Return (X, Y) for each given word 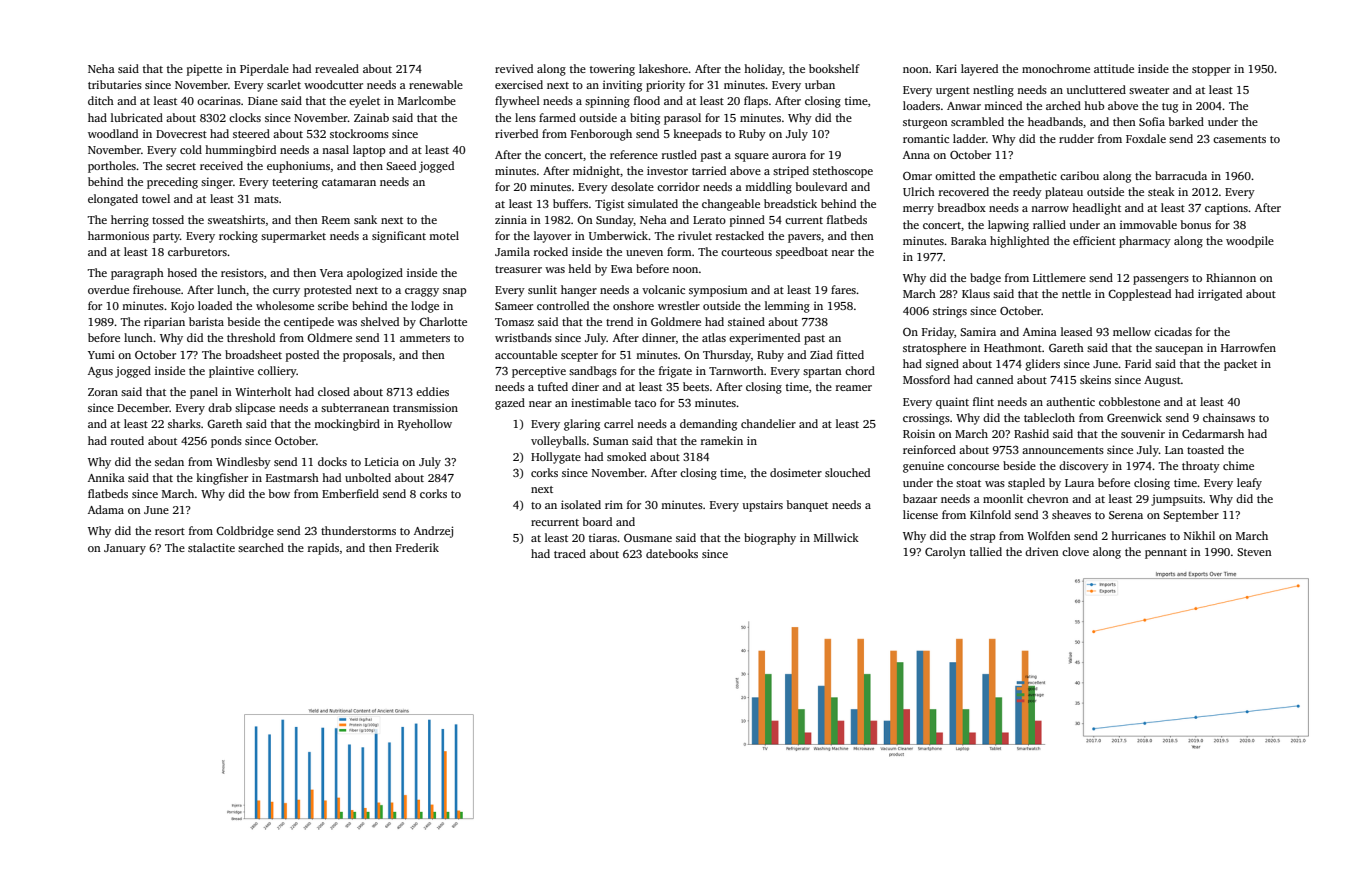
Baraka (969, 240)
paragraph (137, 274)
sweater (1149, 90)
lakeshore (663, 68)
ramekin (722, 440)
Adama (106, 509)
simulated (653, 203)
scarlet (284, 84)
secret (181, 166)
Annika (106, 477)
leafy (1249, 484)
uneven (644, 253)
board (597, 521)
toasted (1205, 449)
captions (1226, 209)
